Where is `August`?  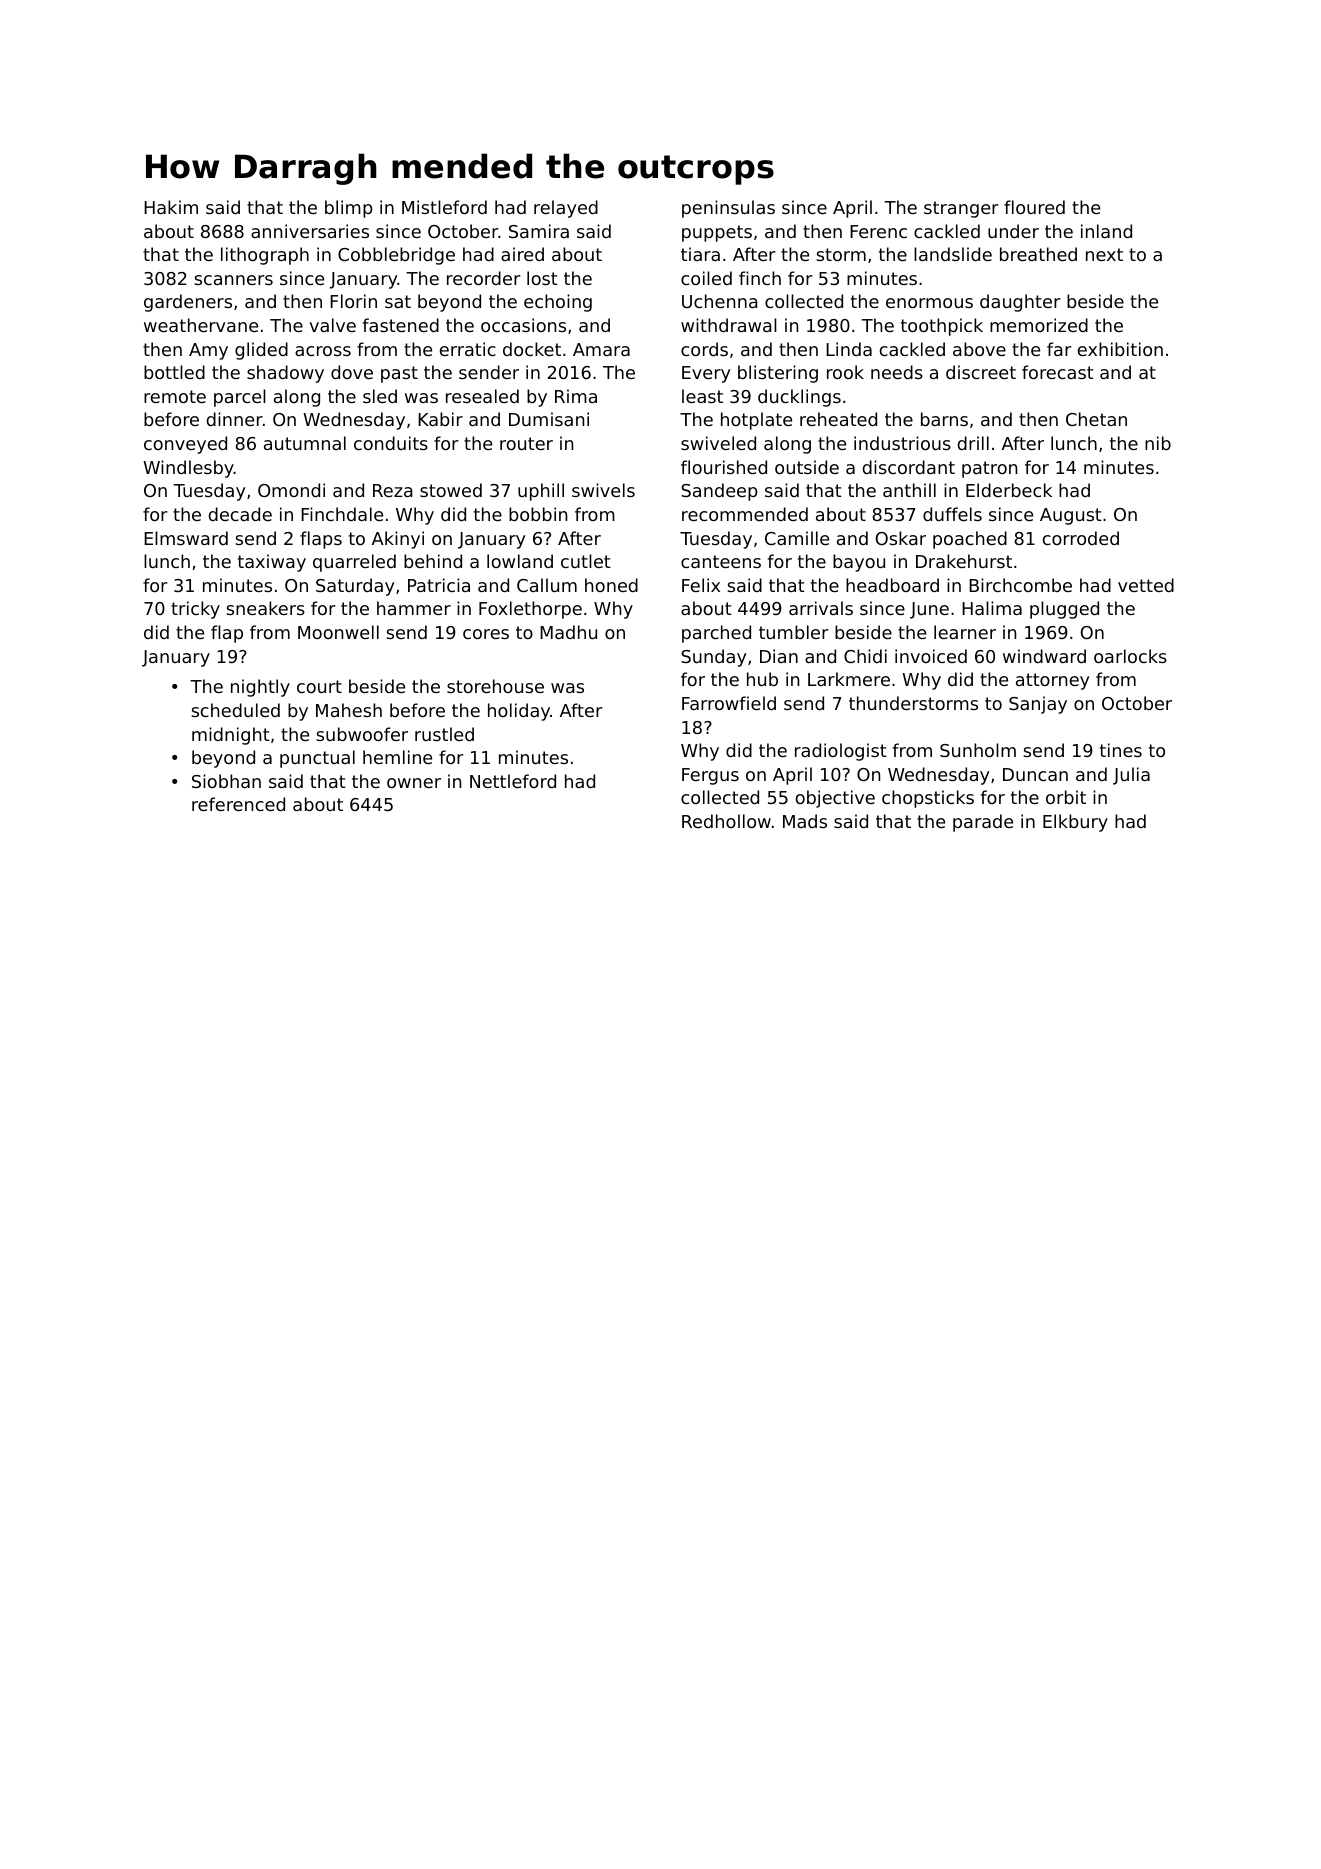
August is located at coordinates (1071, 516).
